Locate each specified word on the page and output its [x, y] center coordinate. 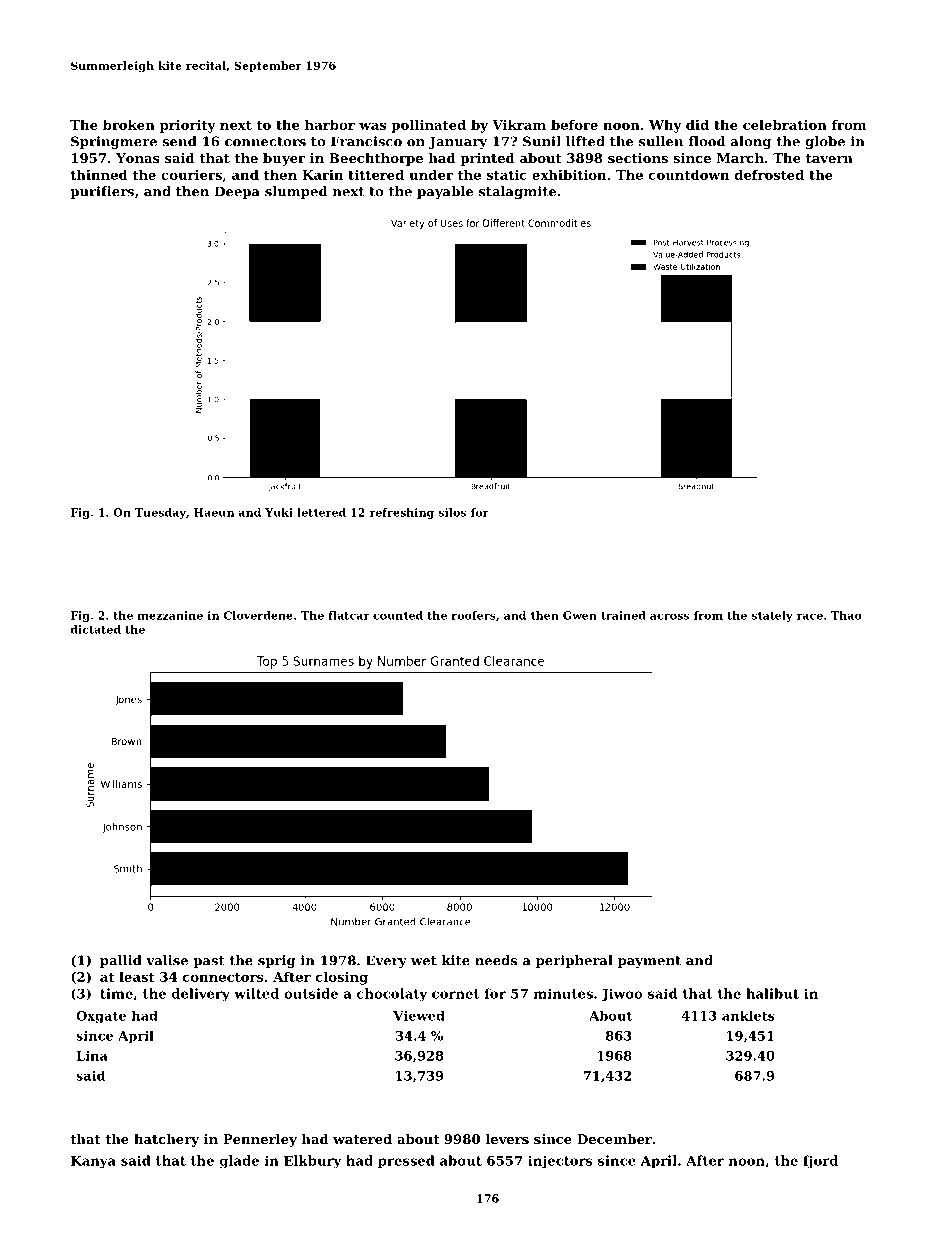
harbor [330, 124]
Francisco [366, 141]
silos [452, 512]
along [751, 142]
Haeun [214, 512]
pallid [121, 961]
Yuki [279, 512]
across [669, 616]
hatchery [166, 1140]
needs [496, 960]
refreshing [402, 513]
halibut [772, 993]
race [810, 616]
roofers [474, 615]
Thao [846, 615]
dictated [95, 629]
